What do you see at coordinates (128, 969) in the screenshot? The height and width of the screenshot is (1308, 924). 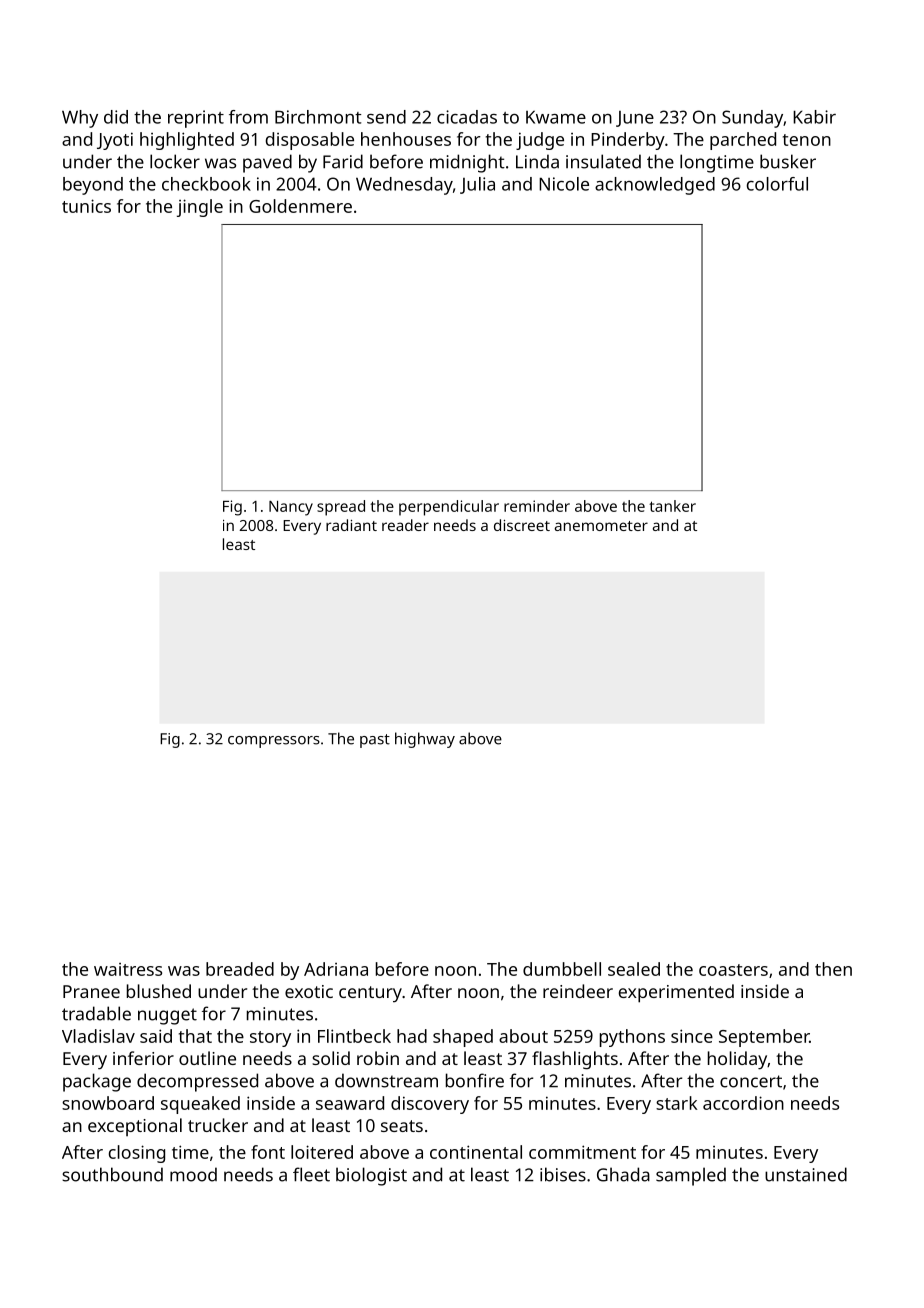 I see `waitress` at bounding box center [128, 969].
